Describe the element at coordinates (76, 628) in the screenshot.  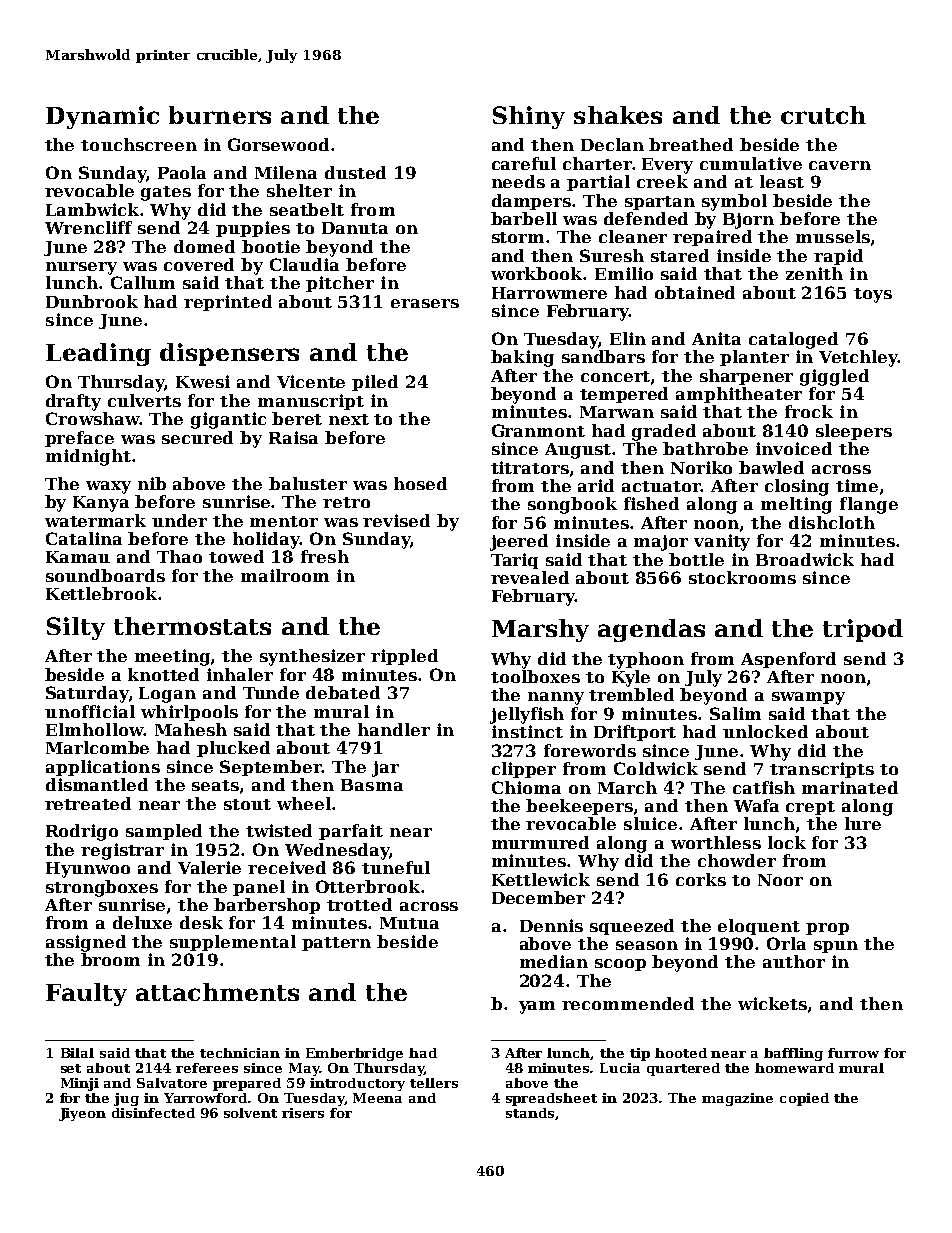
I see `Silty` at that location.
